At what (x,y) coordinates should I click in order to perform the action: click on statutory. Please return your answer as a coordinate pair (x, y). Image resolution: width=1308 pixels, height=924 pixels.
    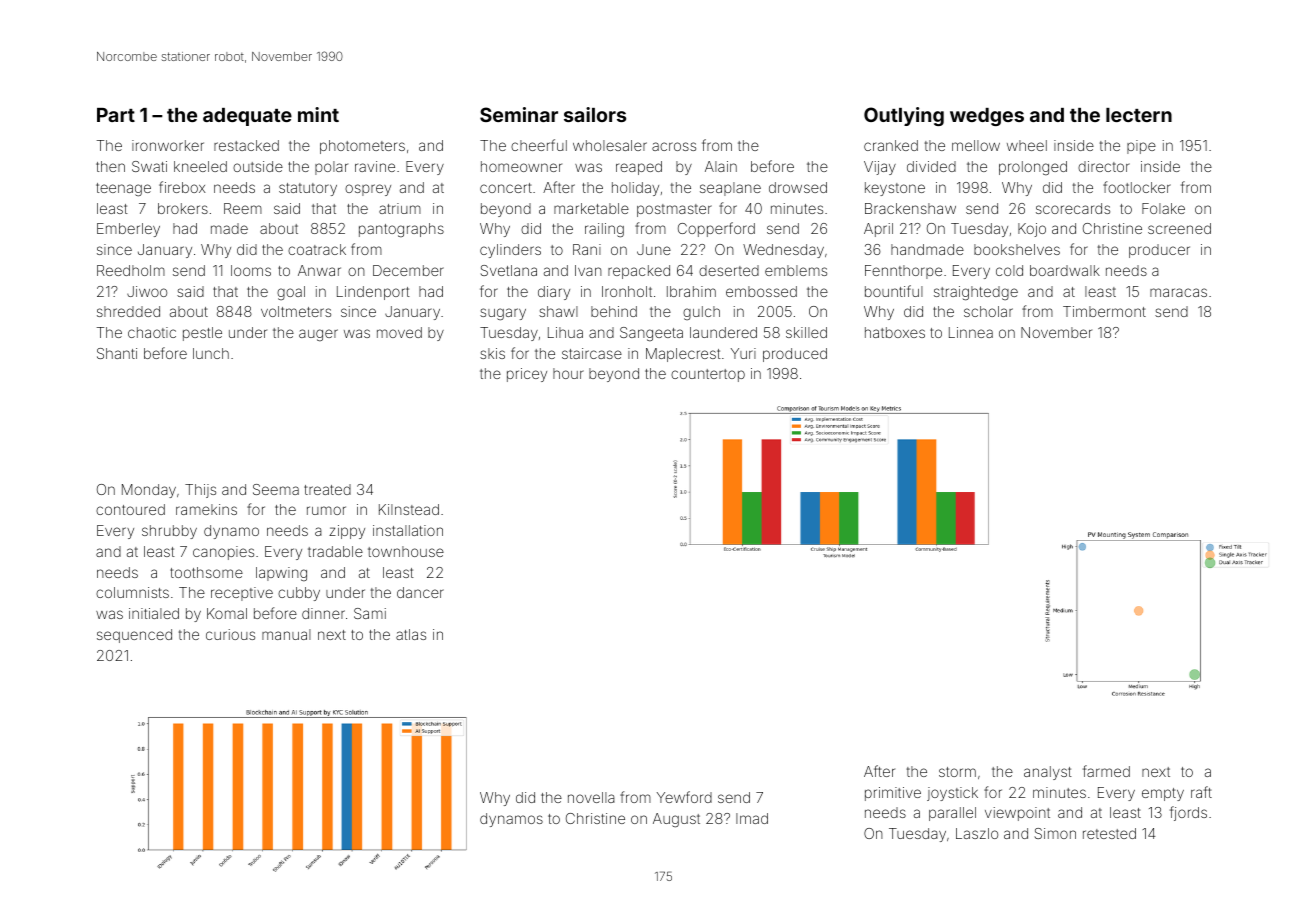
    Looking at the image, I should click on (308, 189).
